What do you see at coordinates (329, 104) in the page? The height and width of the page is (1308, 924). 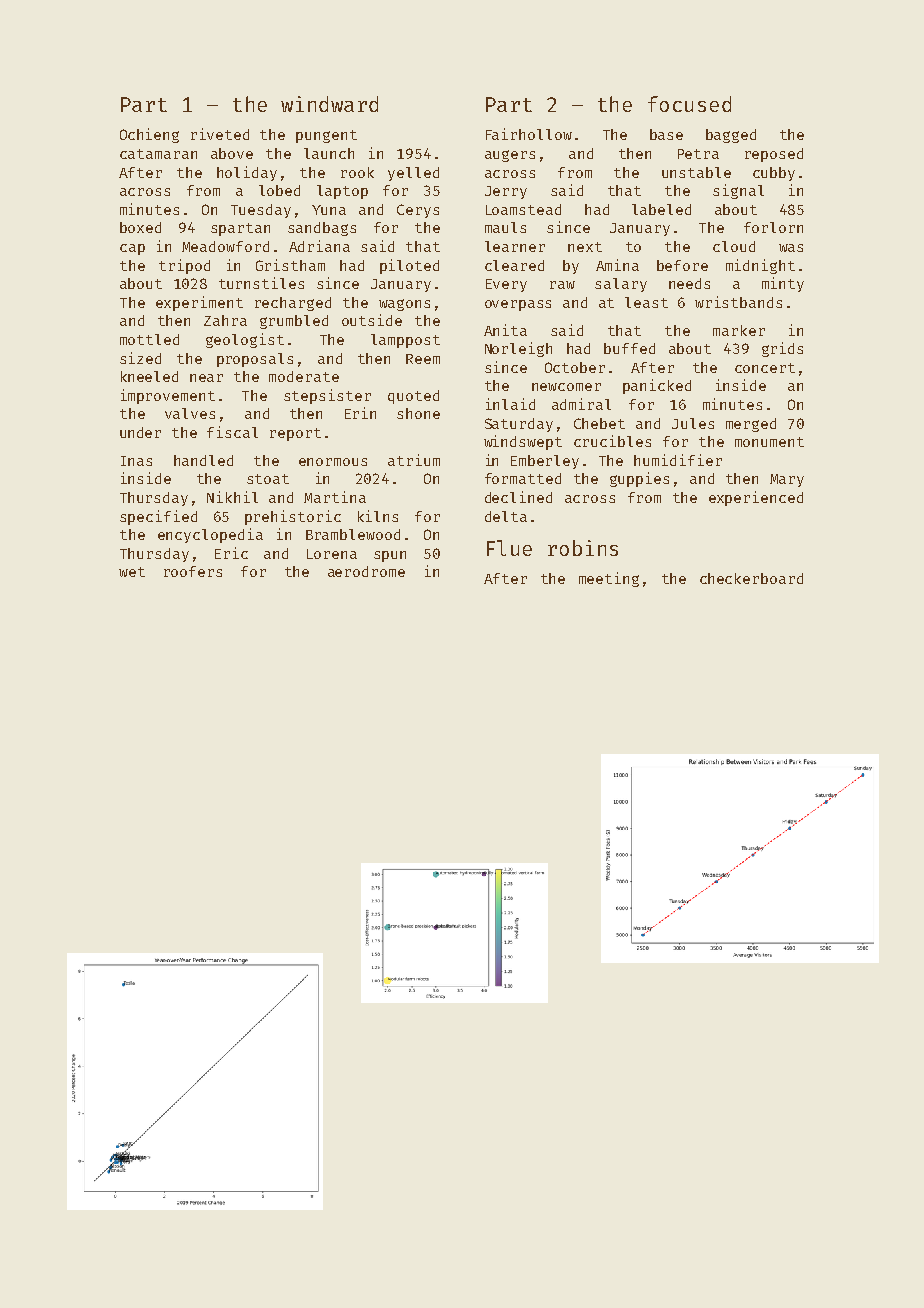 I see `windward` at bounding box center [329, 104].
